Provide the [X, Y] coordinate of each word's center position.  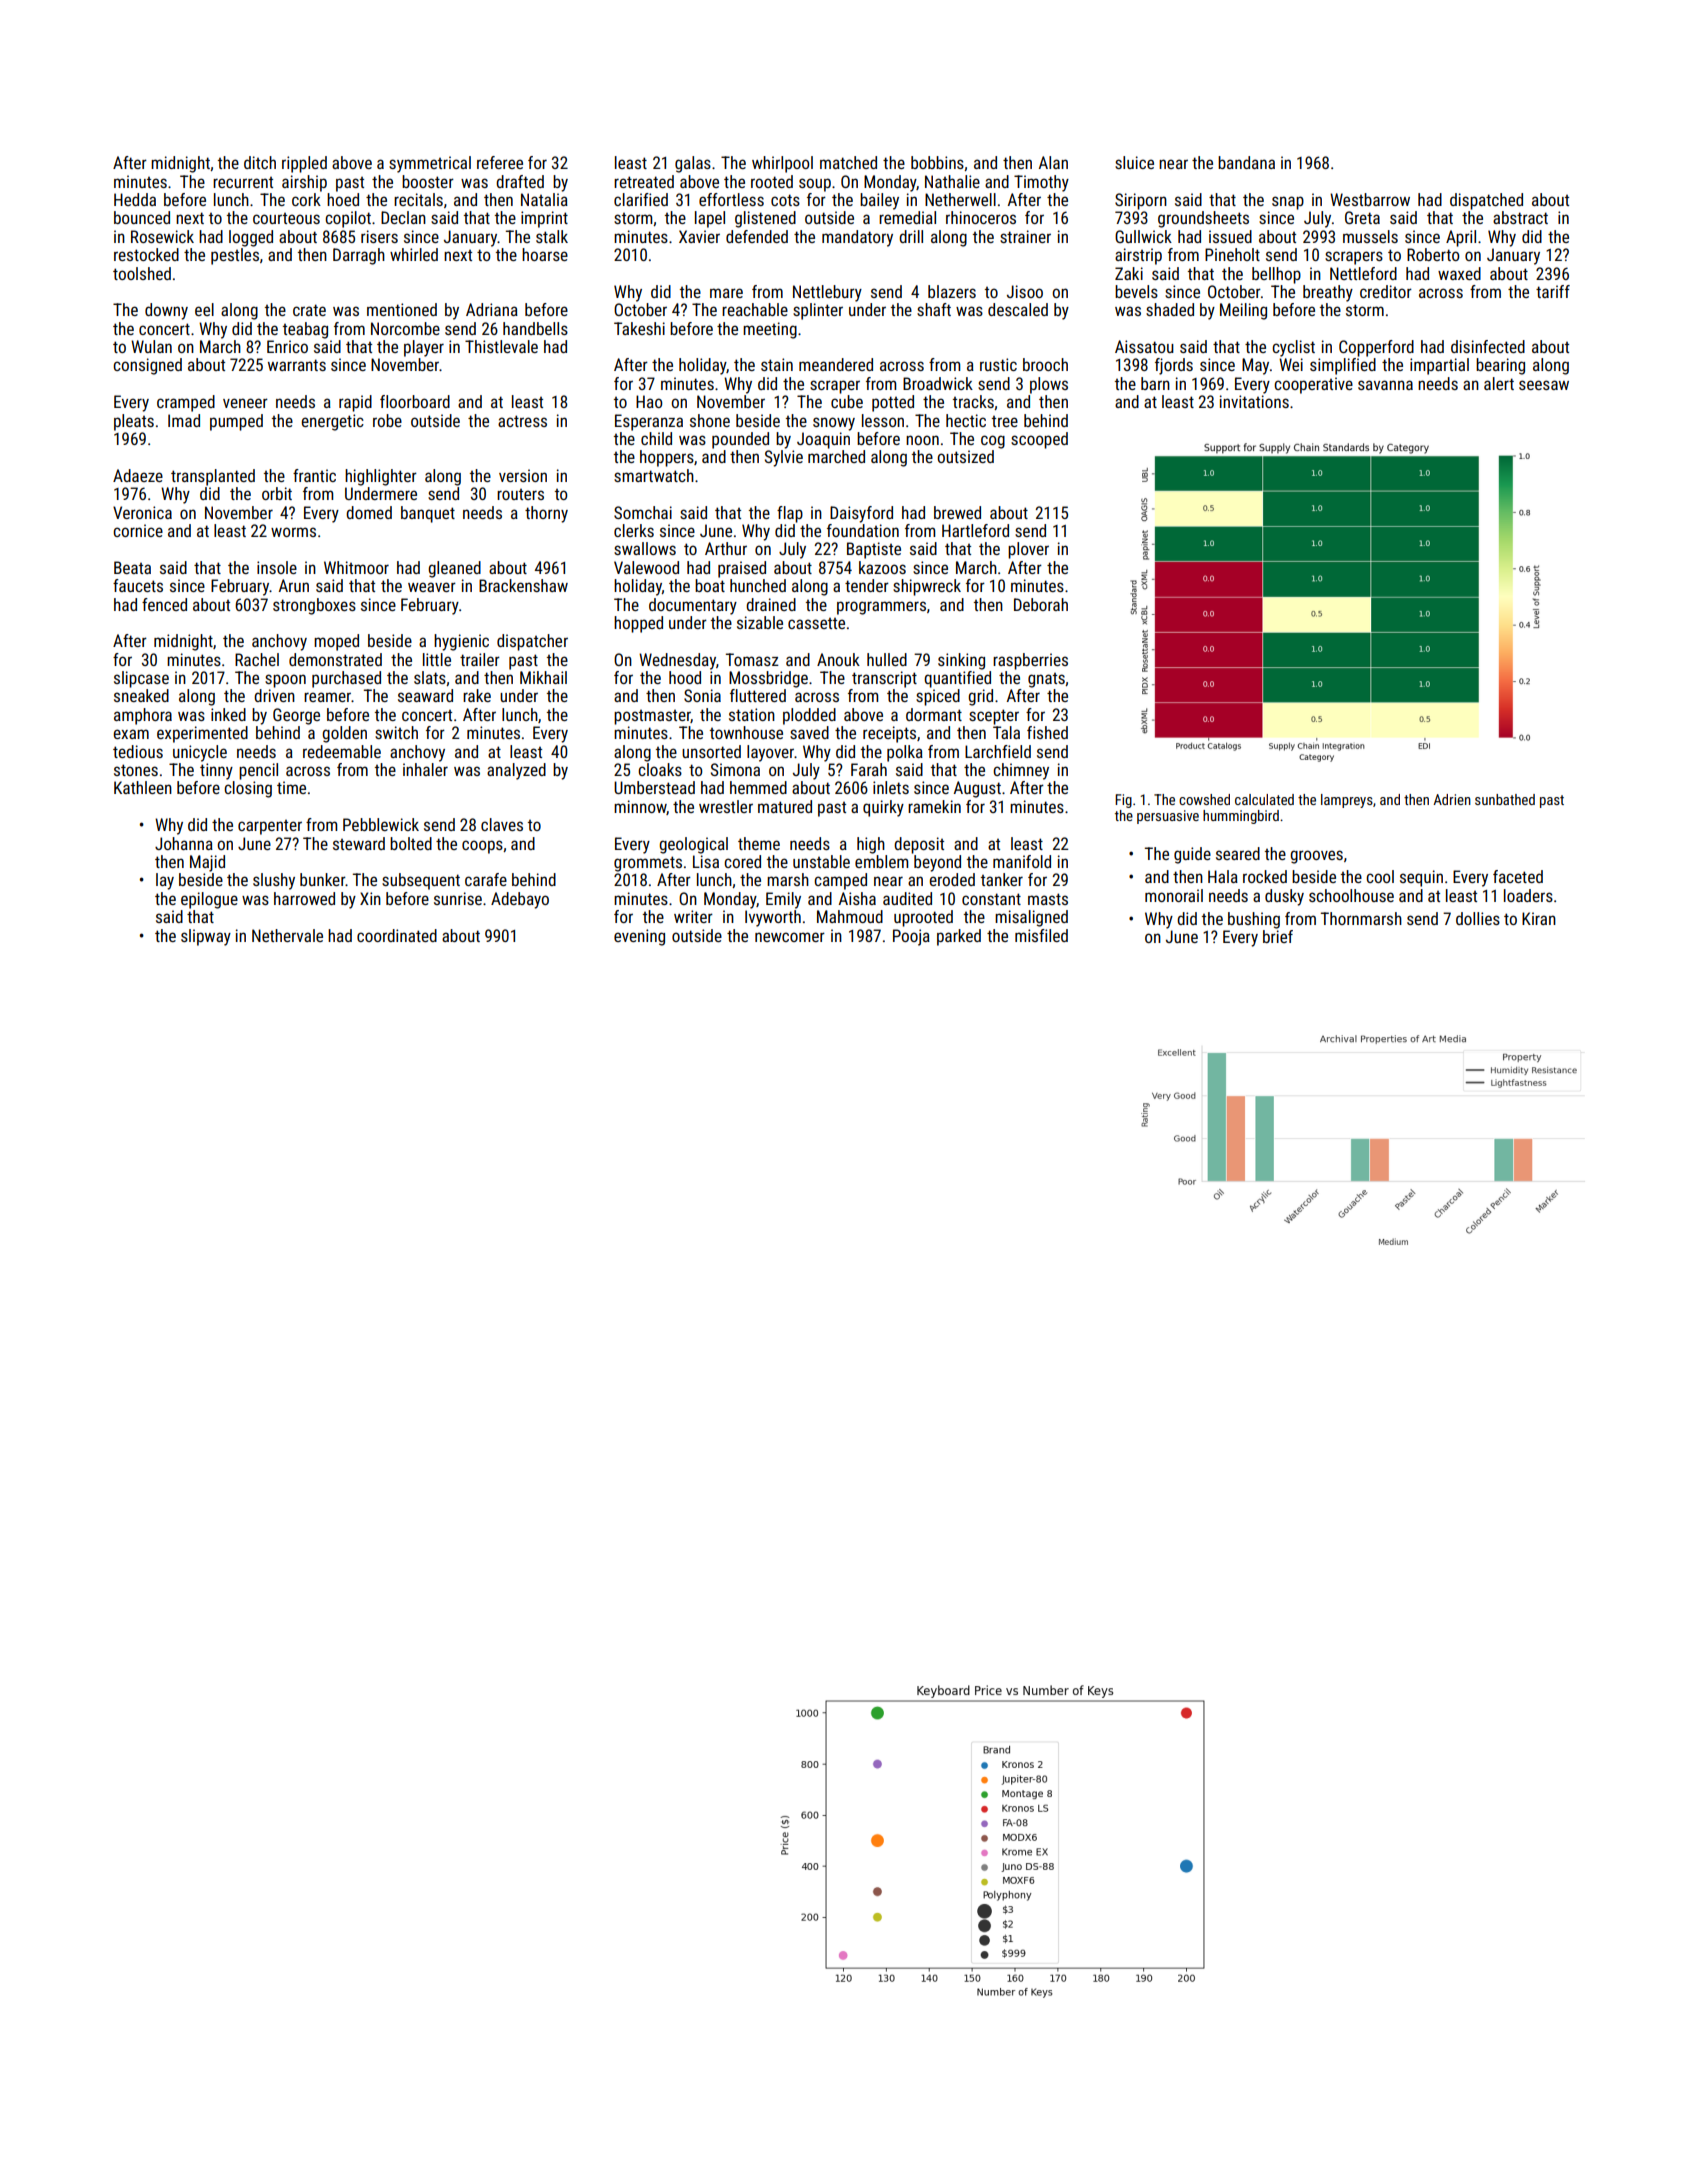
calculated [1264, 799]
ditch [260, 162]
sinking [961, 661]
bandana [1246, 162]
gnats [1046, 680]
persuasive [1168, 817]
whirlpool [782, 164]
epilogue [209, 900]
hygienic [461, 642]
